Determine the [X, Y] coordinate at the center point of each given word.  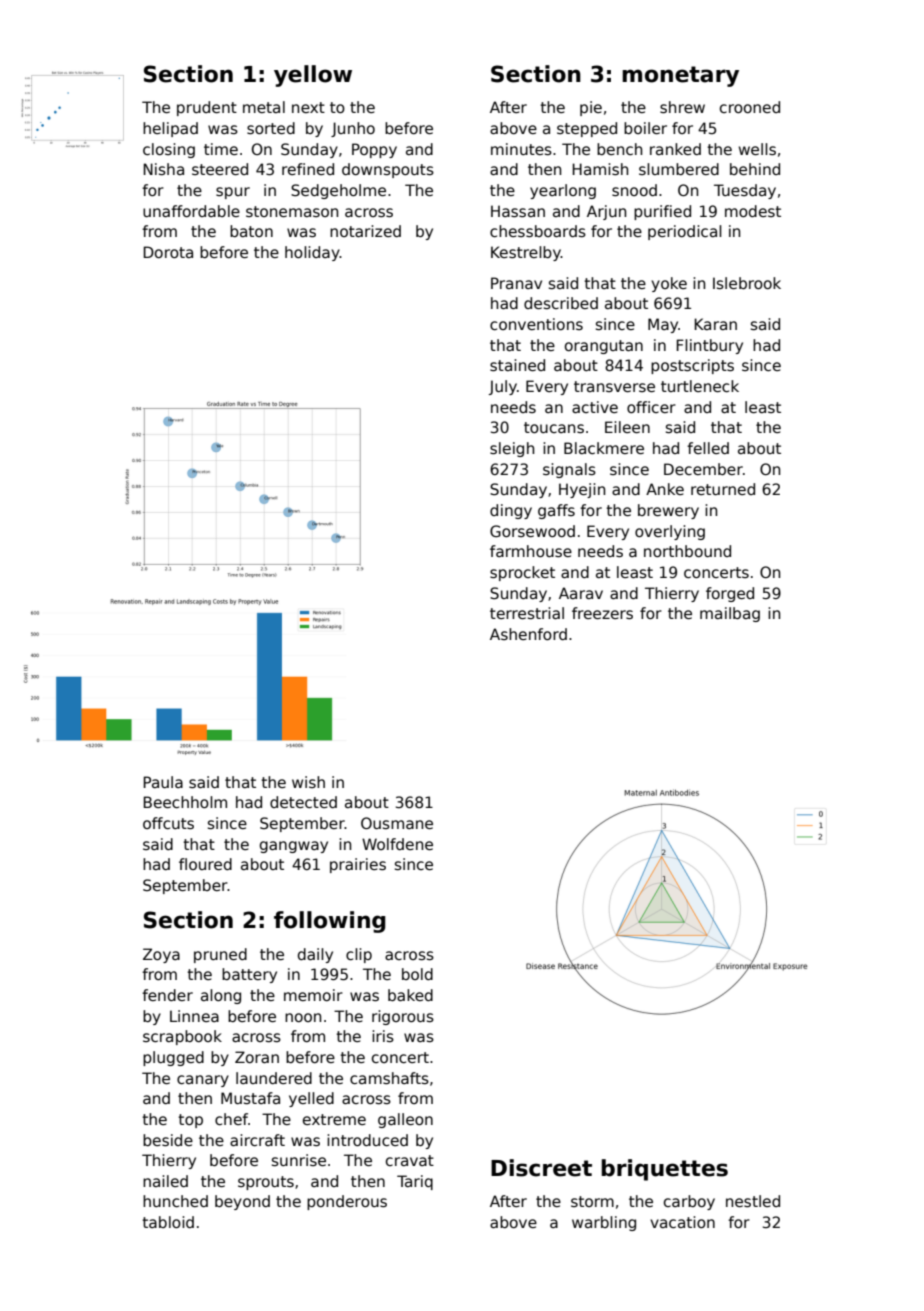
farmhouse [531, 551]
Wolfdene [397, 844]
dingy [511, 511]
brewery [668, 511]
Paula [163, 782]
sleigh [512, 449]
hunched [175, 1201]
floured [205, 864]
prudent [207, 108]
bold [417, 974]
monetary [680, 76]
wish [308, 782]
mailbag [730, 614]
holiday [312, 253]
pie [591, 108]
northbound [687, 551]
